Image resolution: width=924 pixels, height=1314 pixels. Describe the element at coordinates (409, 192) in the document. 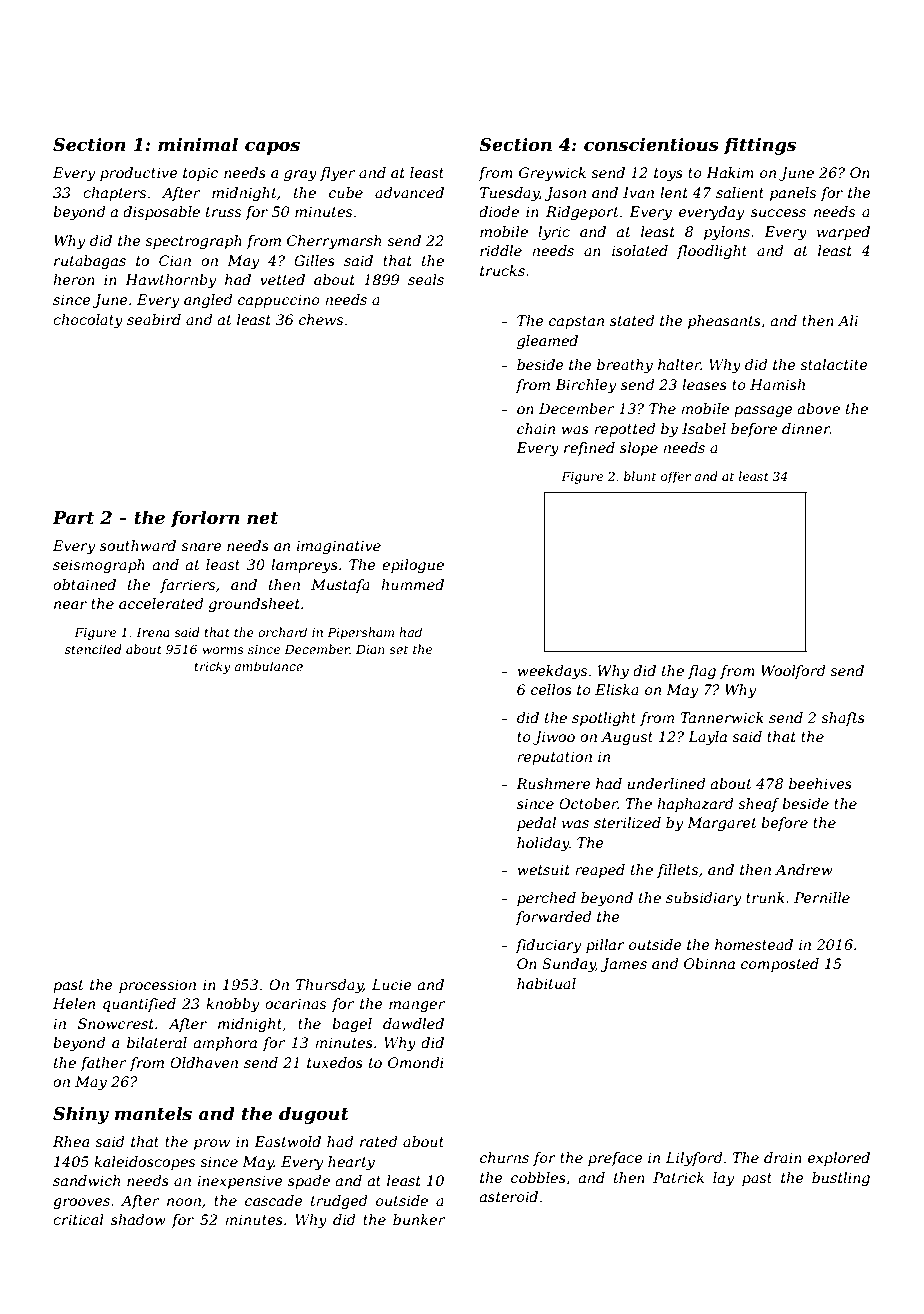

I see `advanced` at that location.
